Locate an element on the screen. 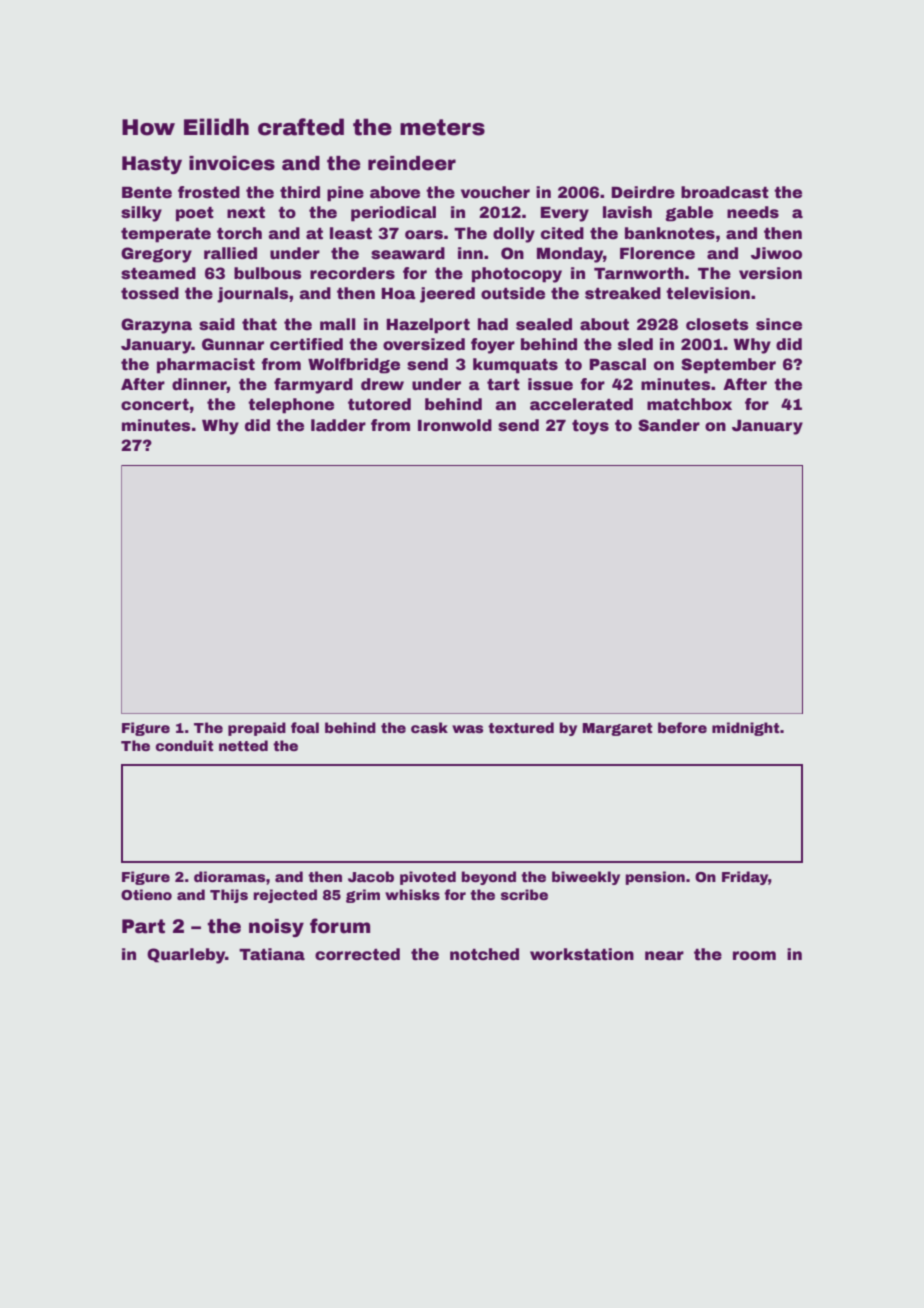 The image size is (924, 1308). cask is located at coordinates (429, 727).
